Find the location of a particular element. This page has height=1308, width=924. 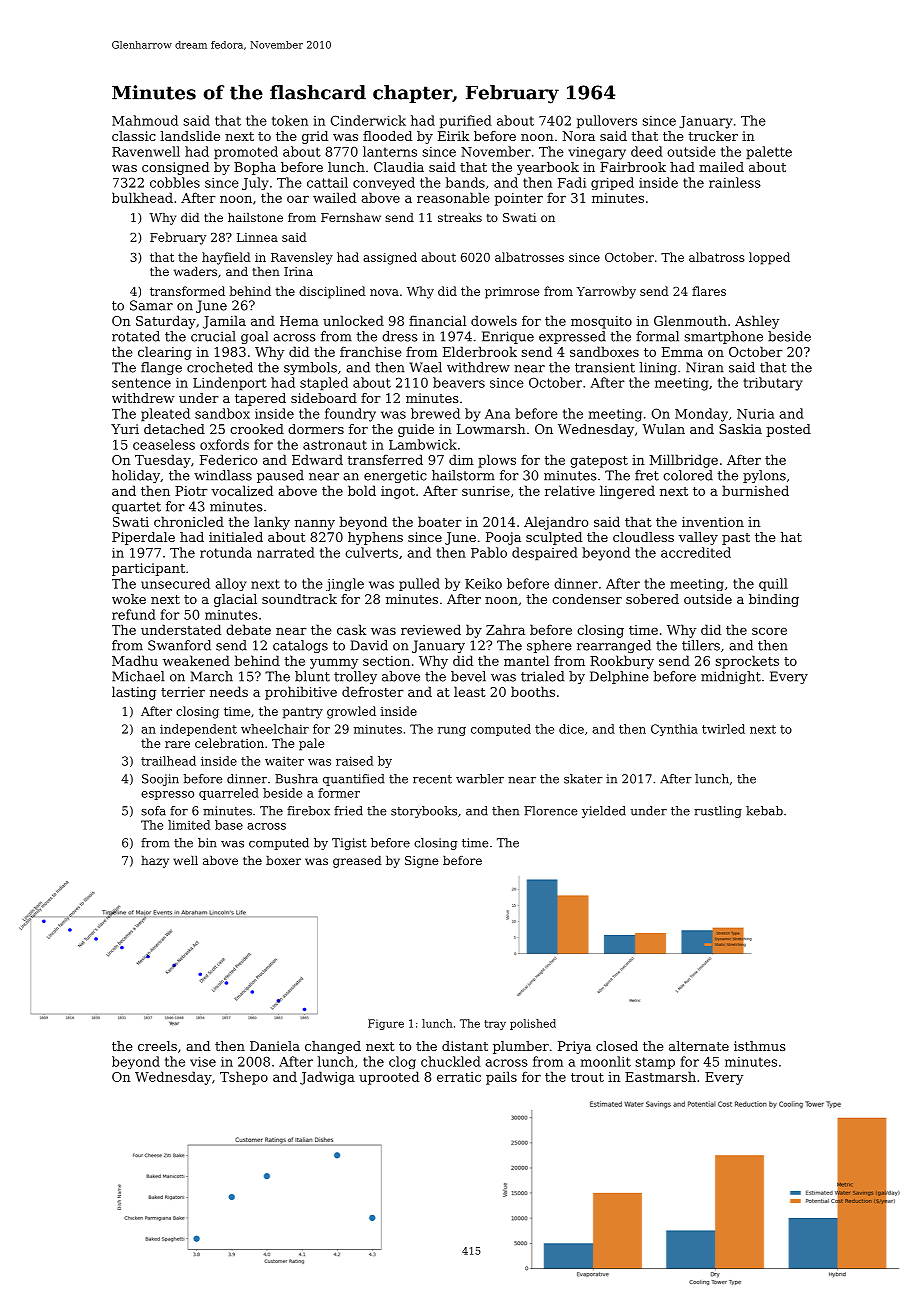

Daniela is located at coordinates (275, 1046).
